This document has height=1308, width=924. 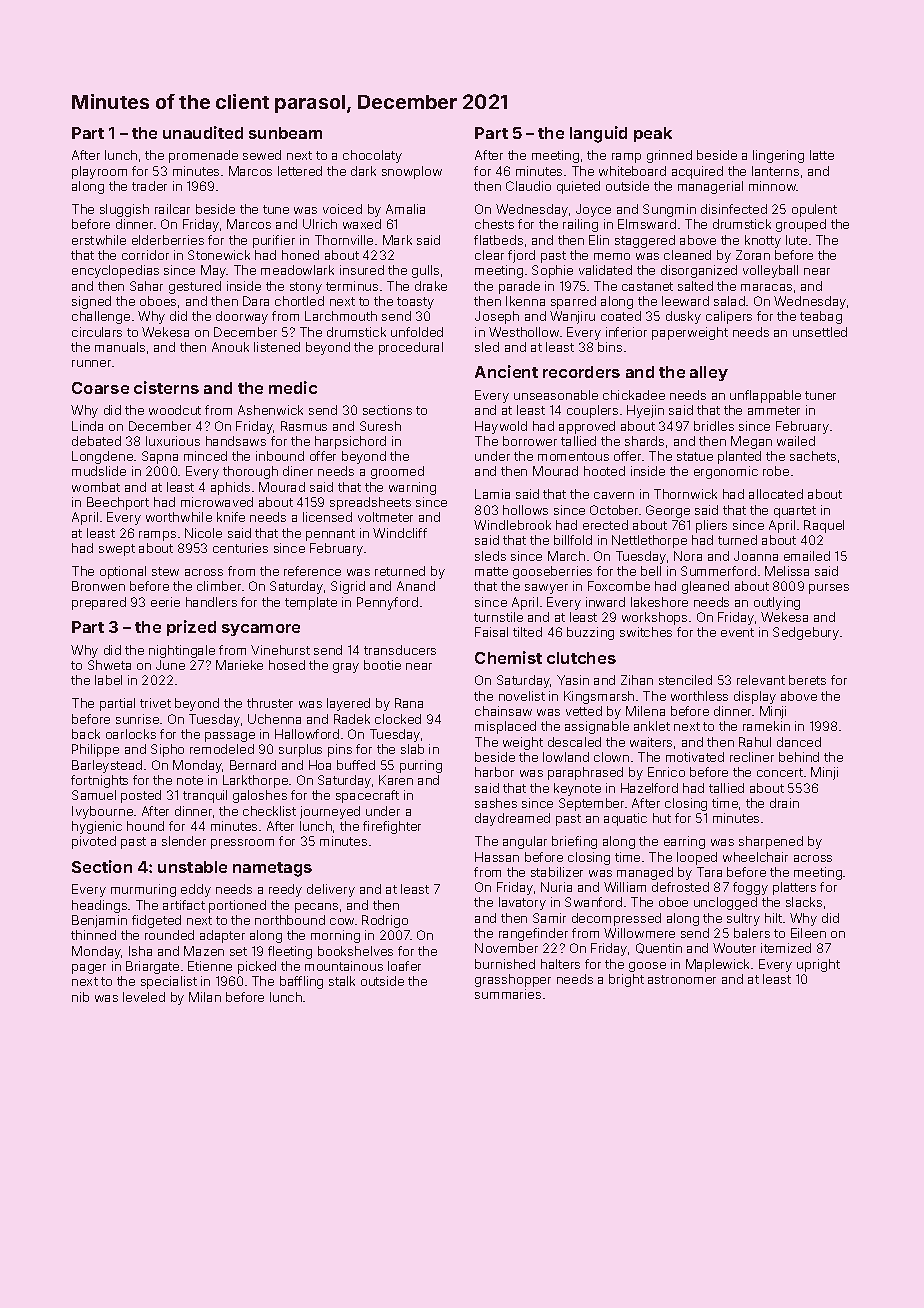 I want to click on prepared, so click(x=99, y=603).
